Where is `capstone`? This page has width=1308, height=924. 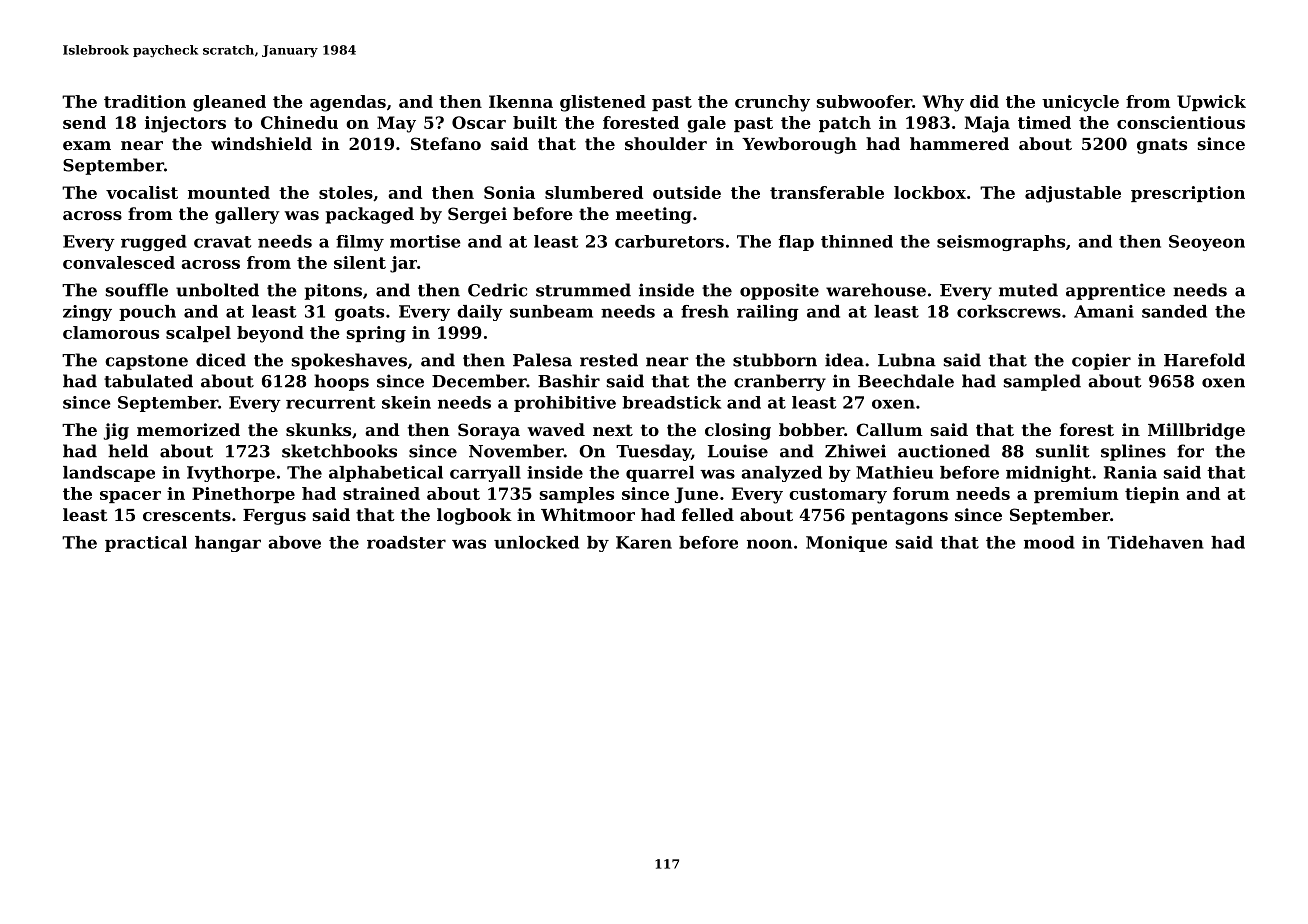
capstone is located at coordinates (146, 362).
